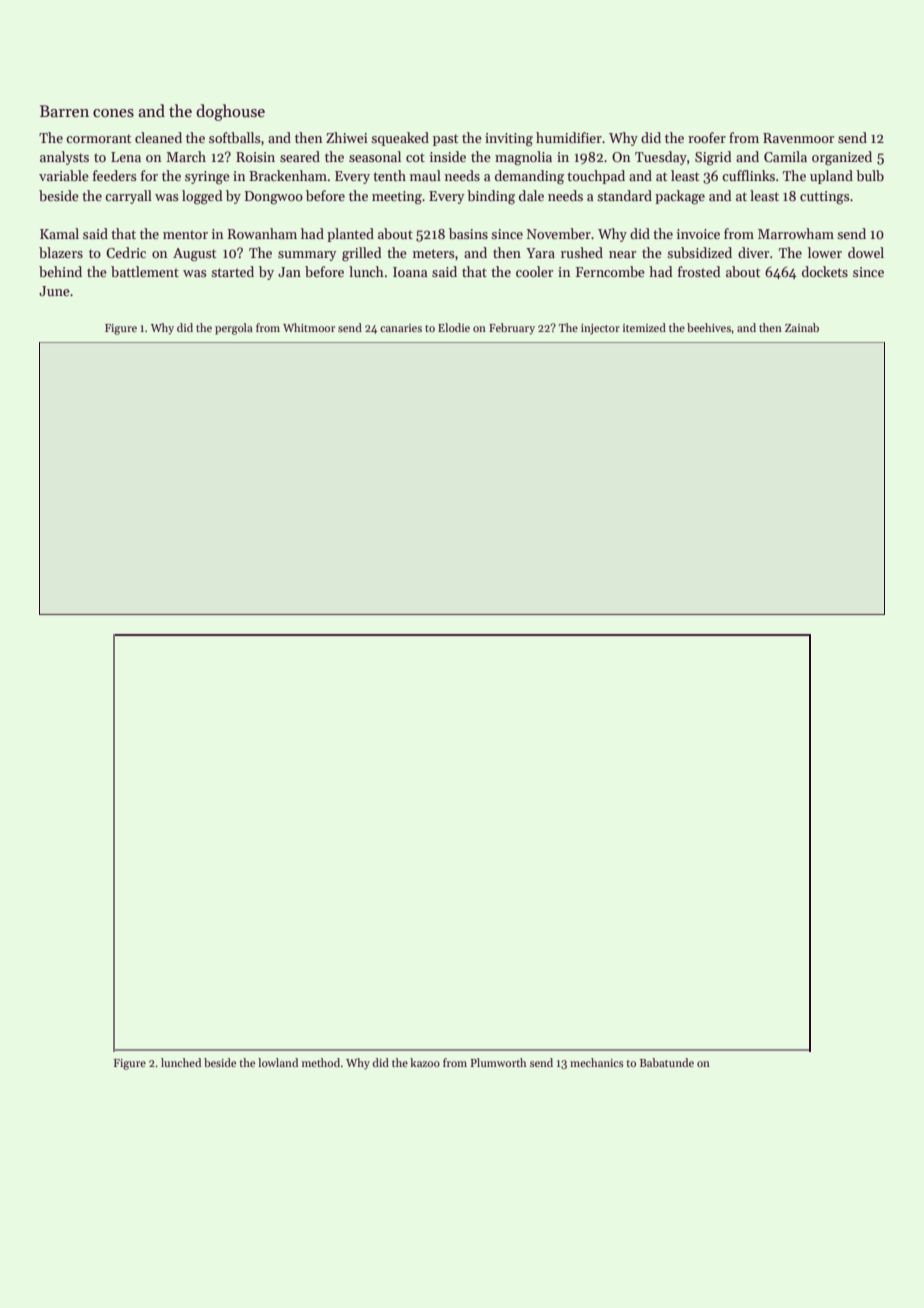 The image size is (924, 1308). Describe the element at coordinates (64, 158) in the document. I see `analysts` at that location.
